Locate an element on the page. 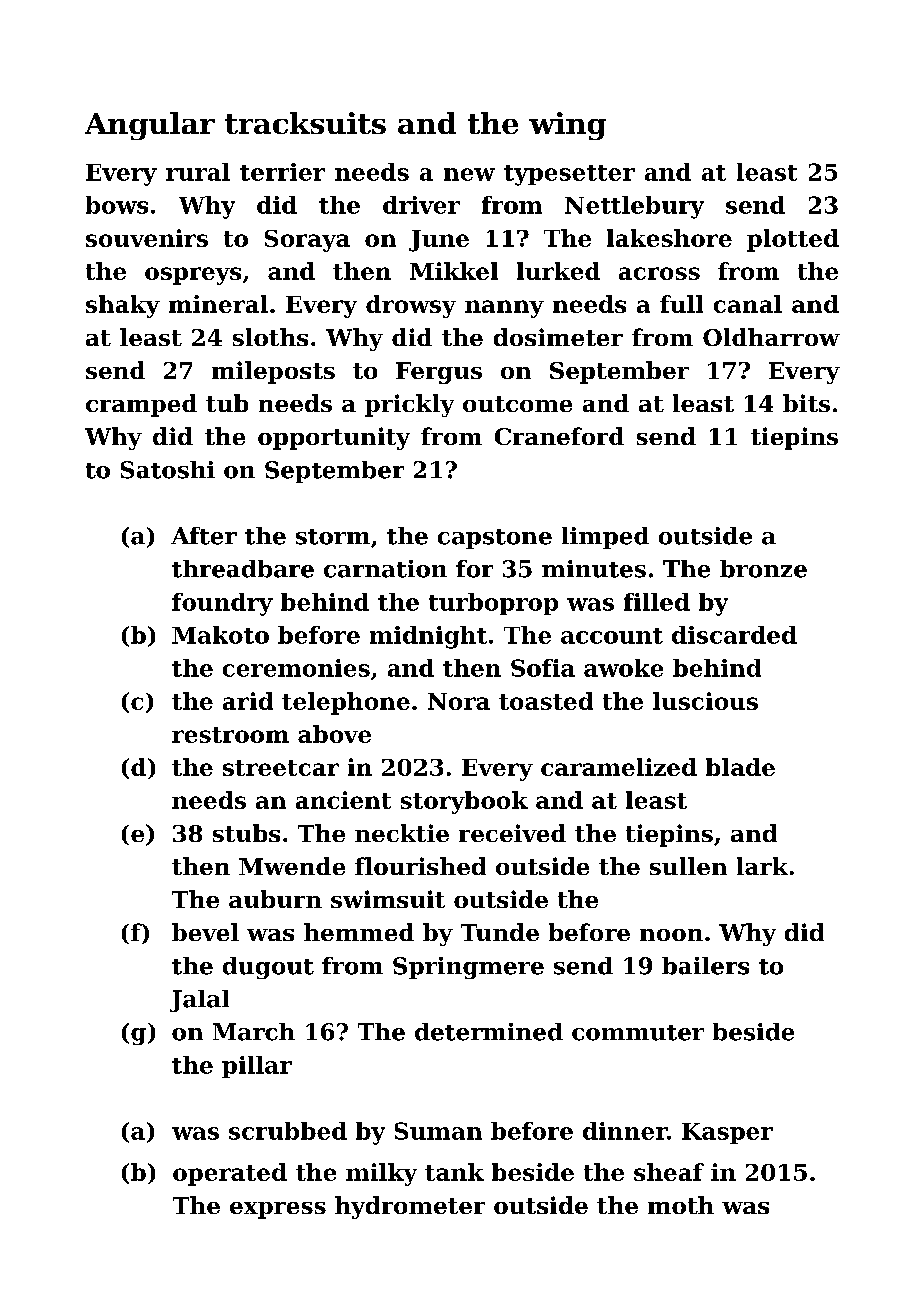 This page has height=1311, width=924. typesetter is located at coordinates (569, 175).
